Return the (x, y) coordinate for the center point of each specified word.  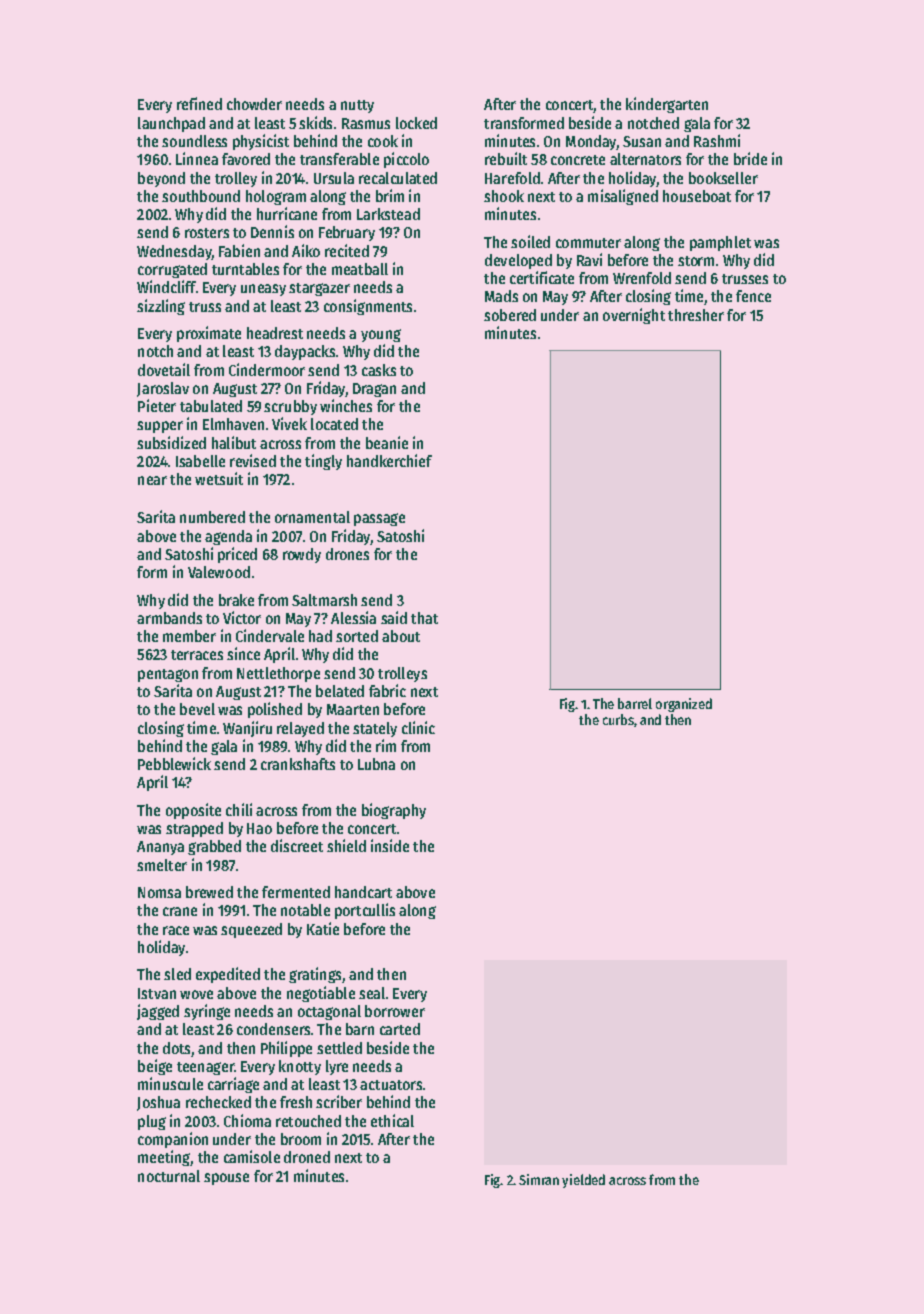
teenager (205, 1068)
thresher (696, 315)
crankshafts (298, 764)
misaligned (623, 197)
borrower (395, 1011)
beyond (161, 179)
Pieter (157, 405)
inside (390, 845)
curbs (618, 719)
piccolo (406, 160)
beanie (387, 442)
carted (400, 1029)
